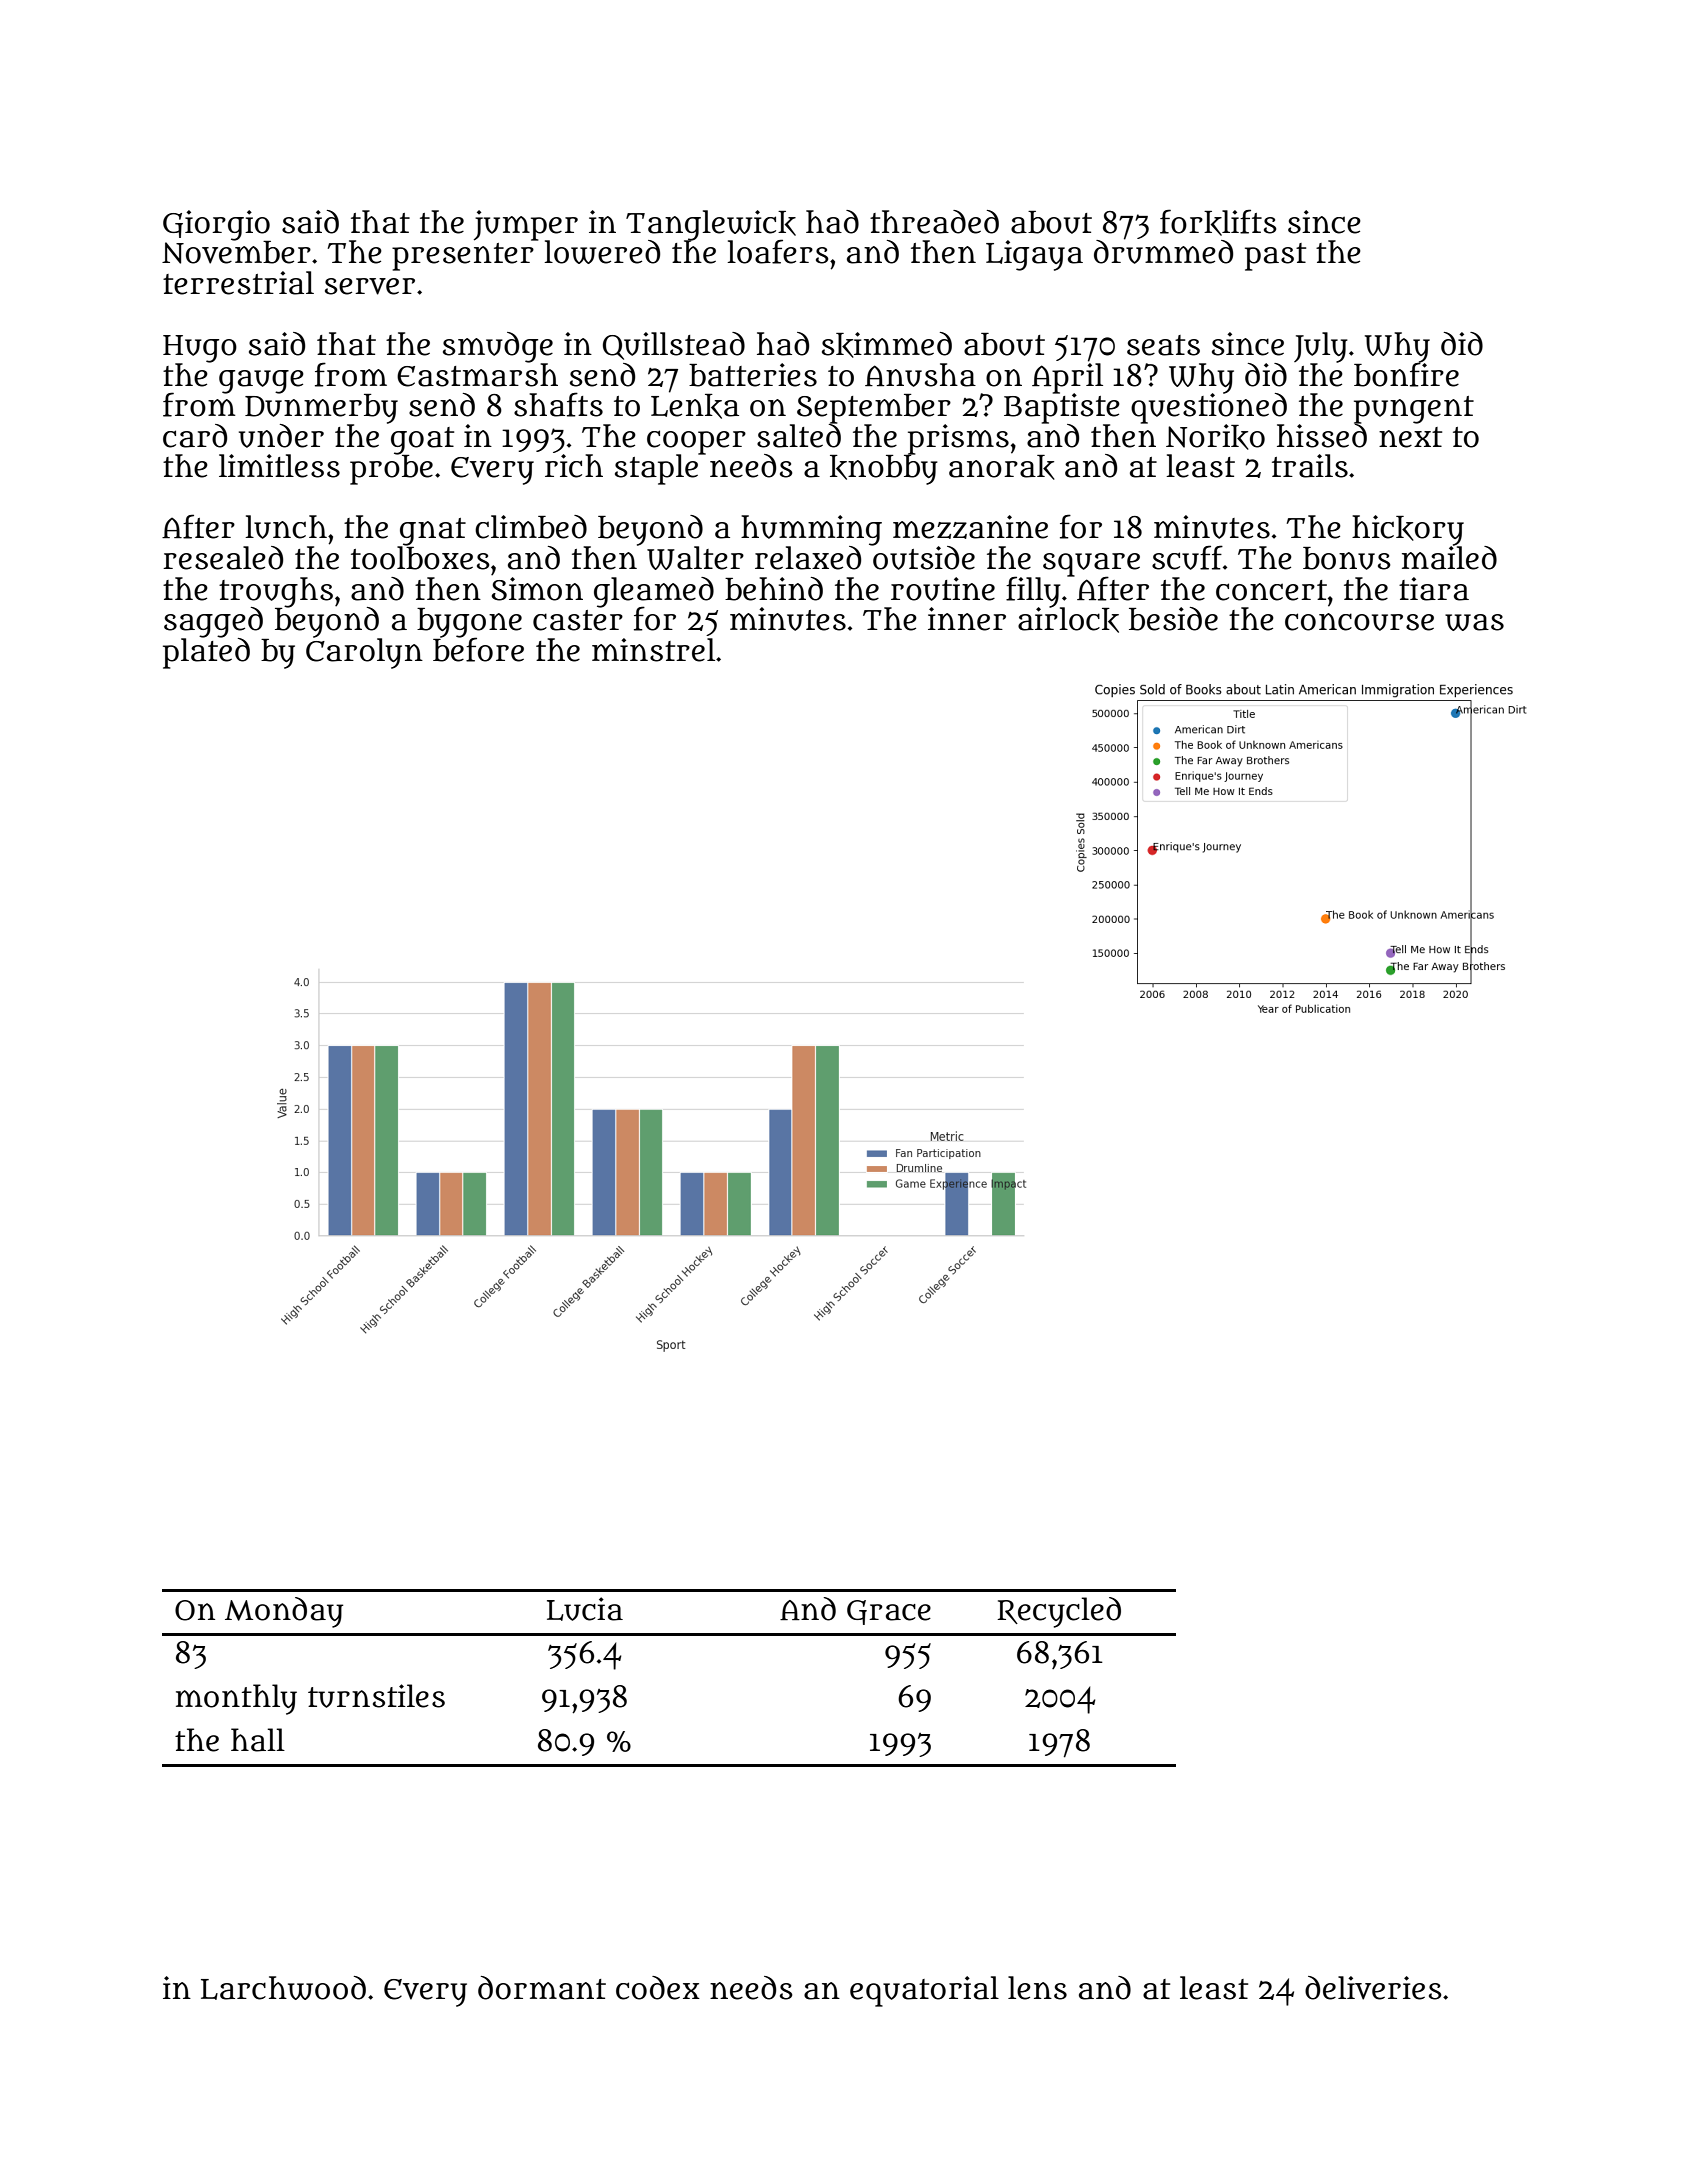 The height and width of the document is (2178, 1683). I want to click on Lucia, so click(585, 1609).
